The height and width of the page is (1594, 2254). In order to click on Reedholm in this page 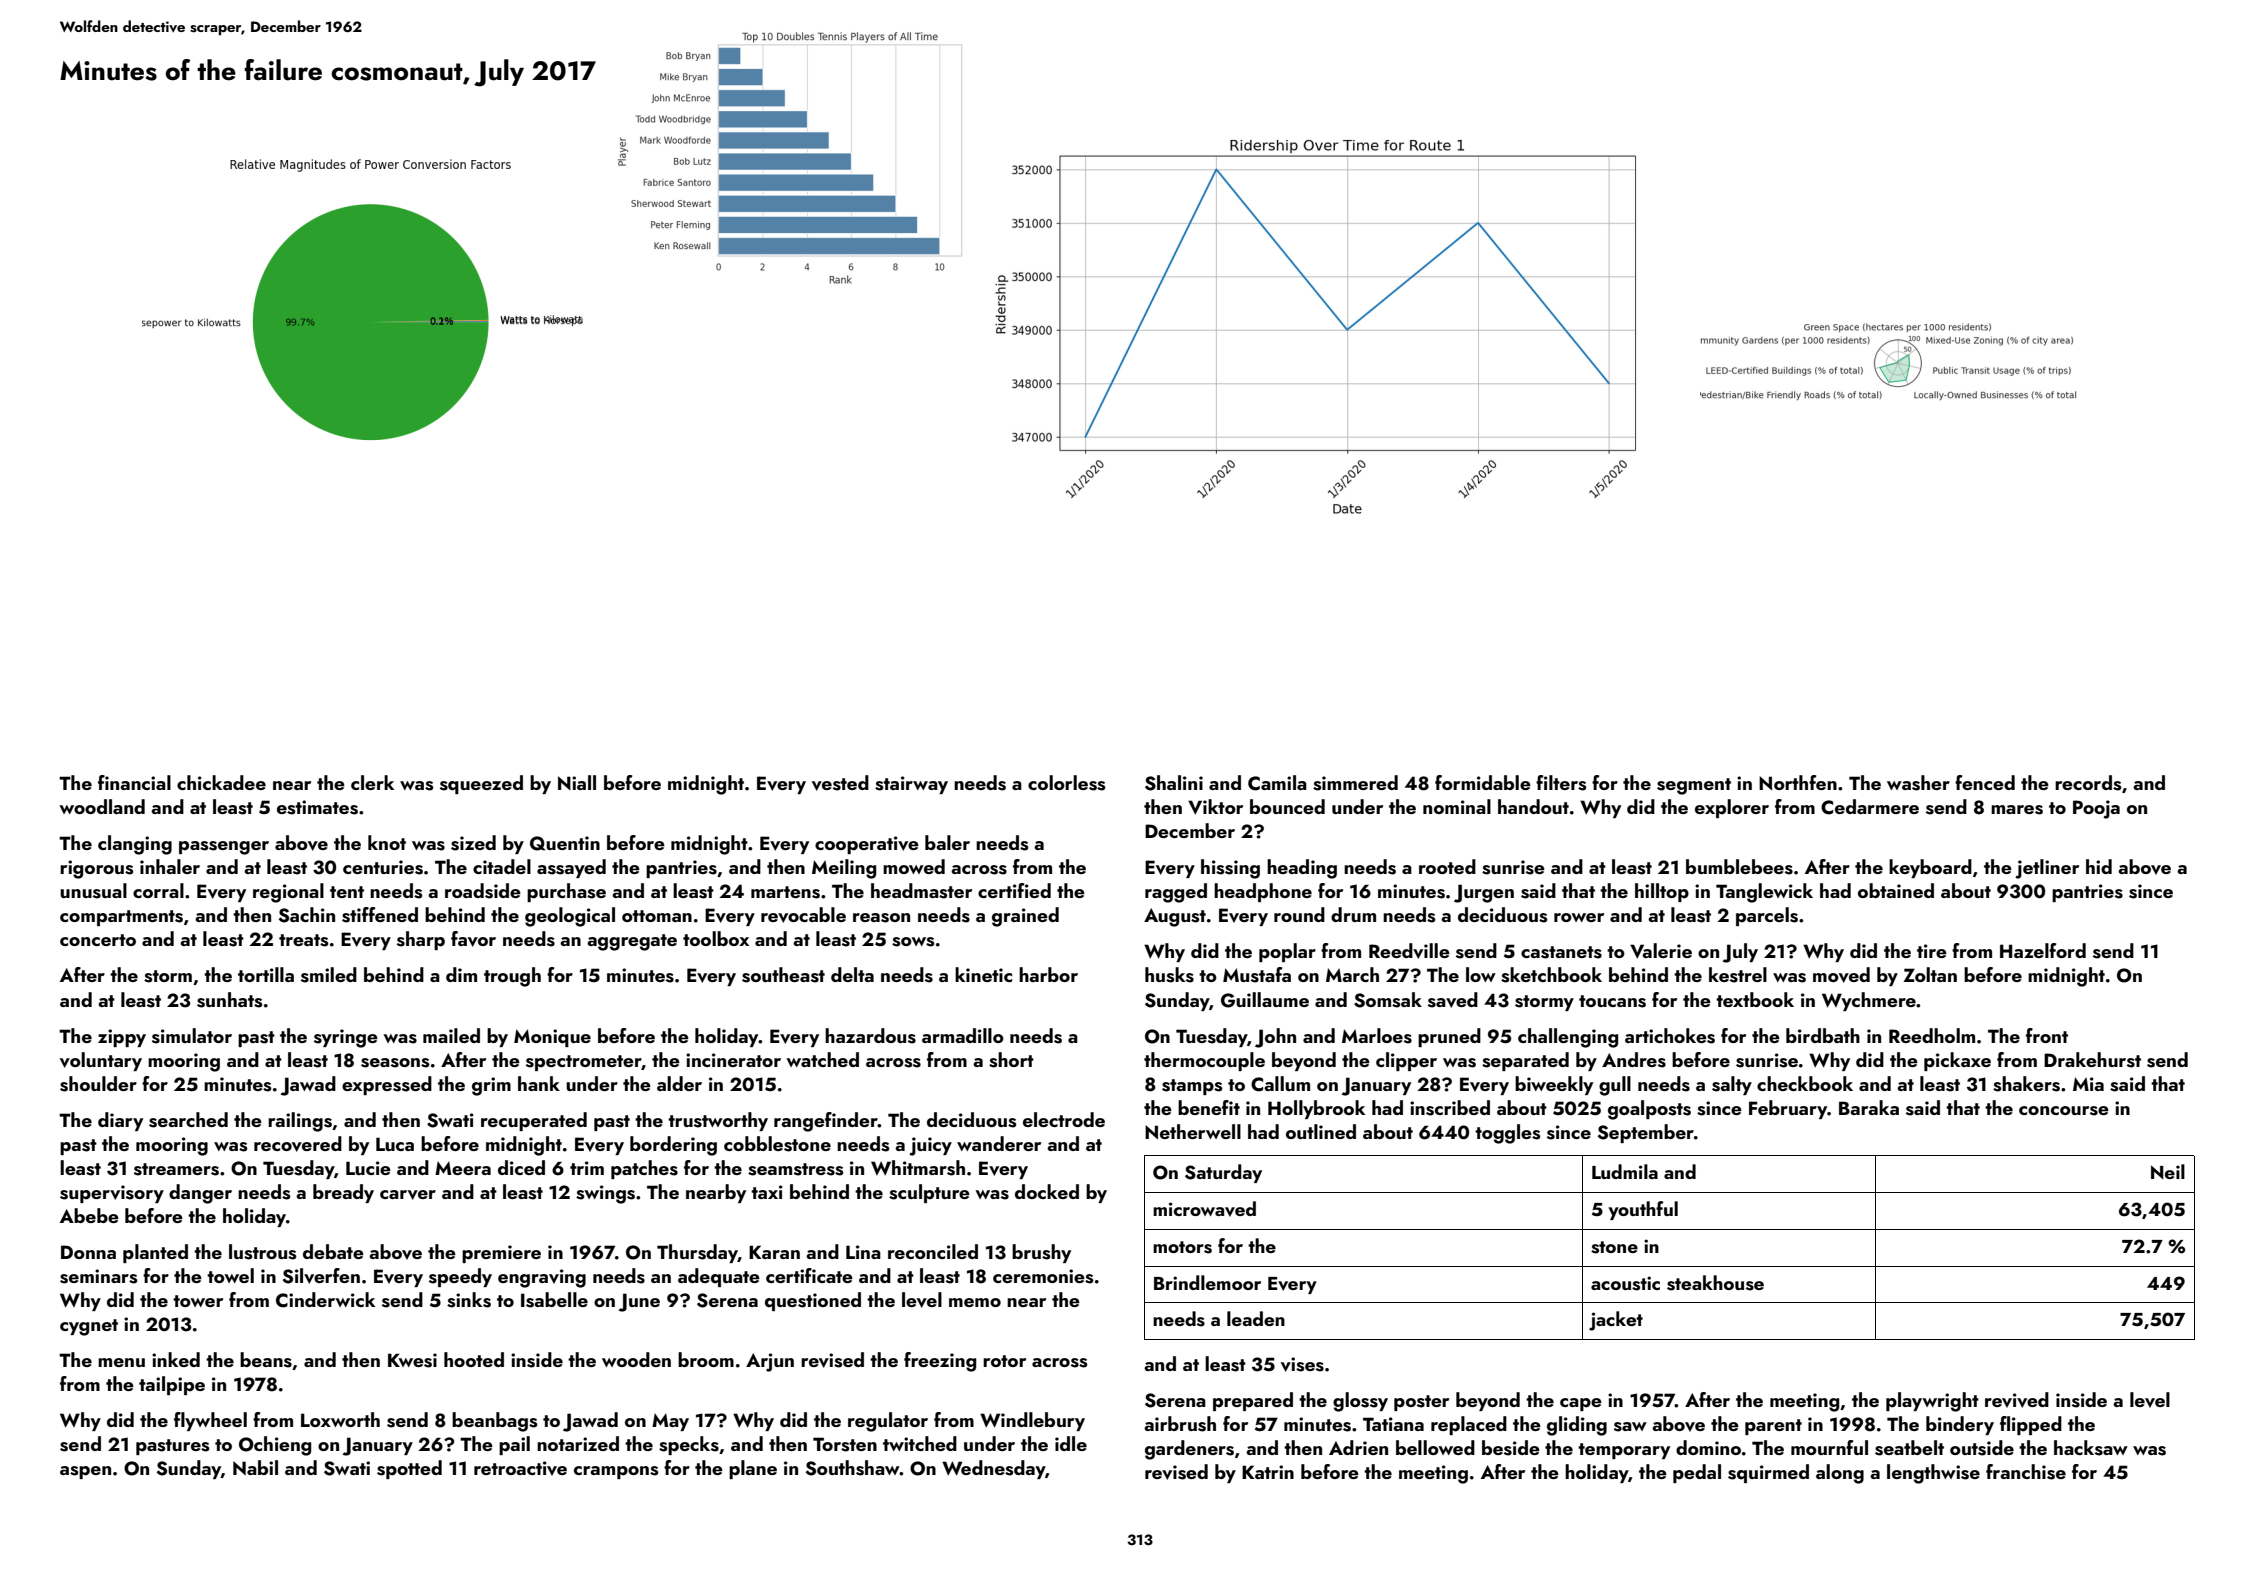, I will do `click(1932, 1035)`.
